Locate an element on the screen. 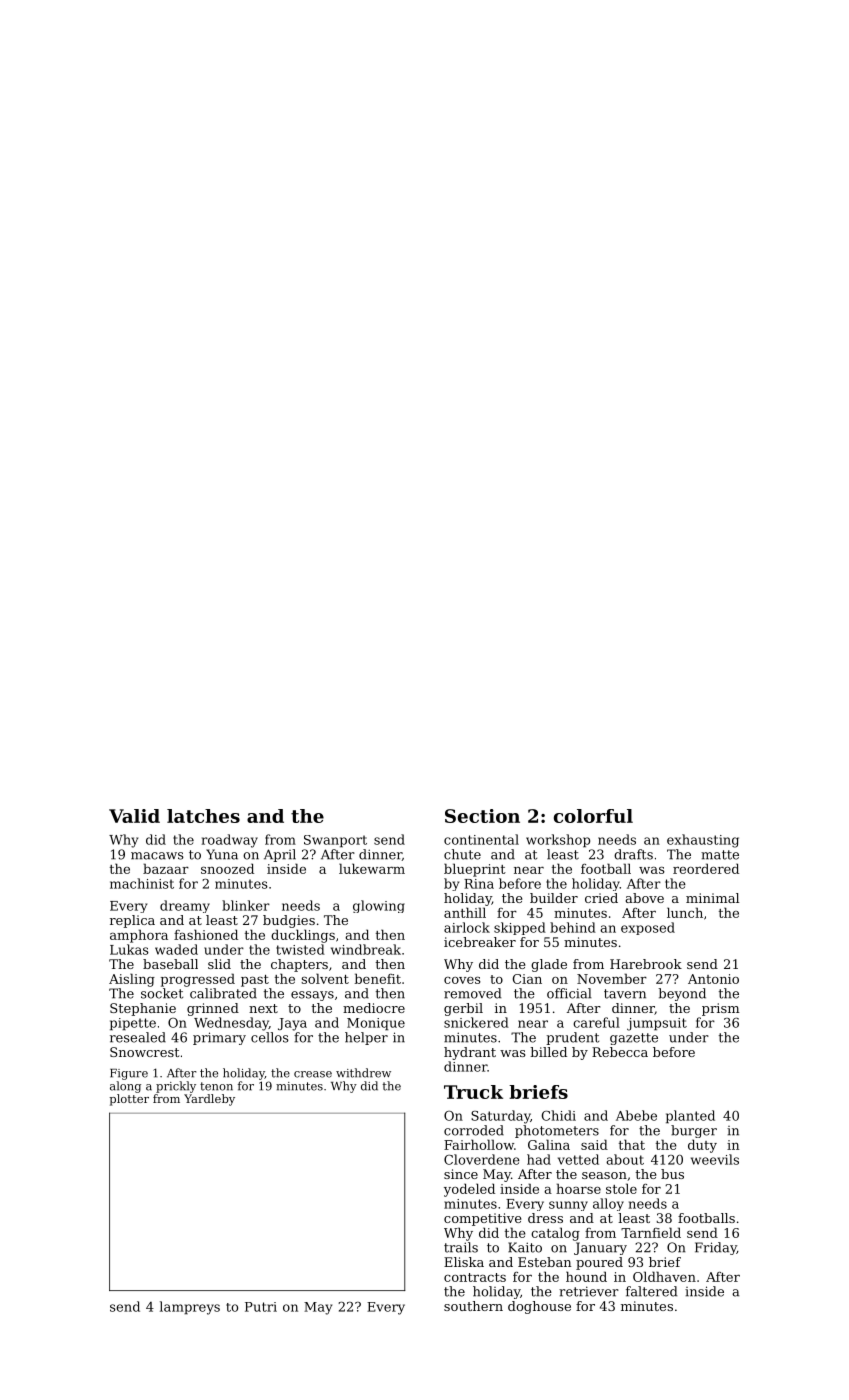 This screenshot has width=849, height=1400. lampreys is located at coordinates (190, 1308).
